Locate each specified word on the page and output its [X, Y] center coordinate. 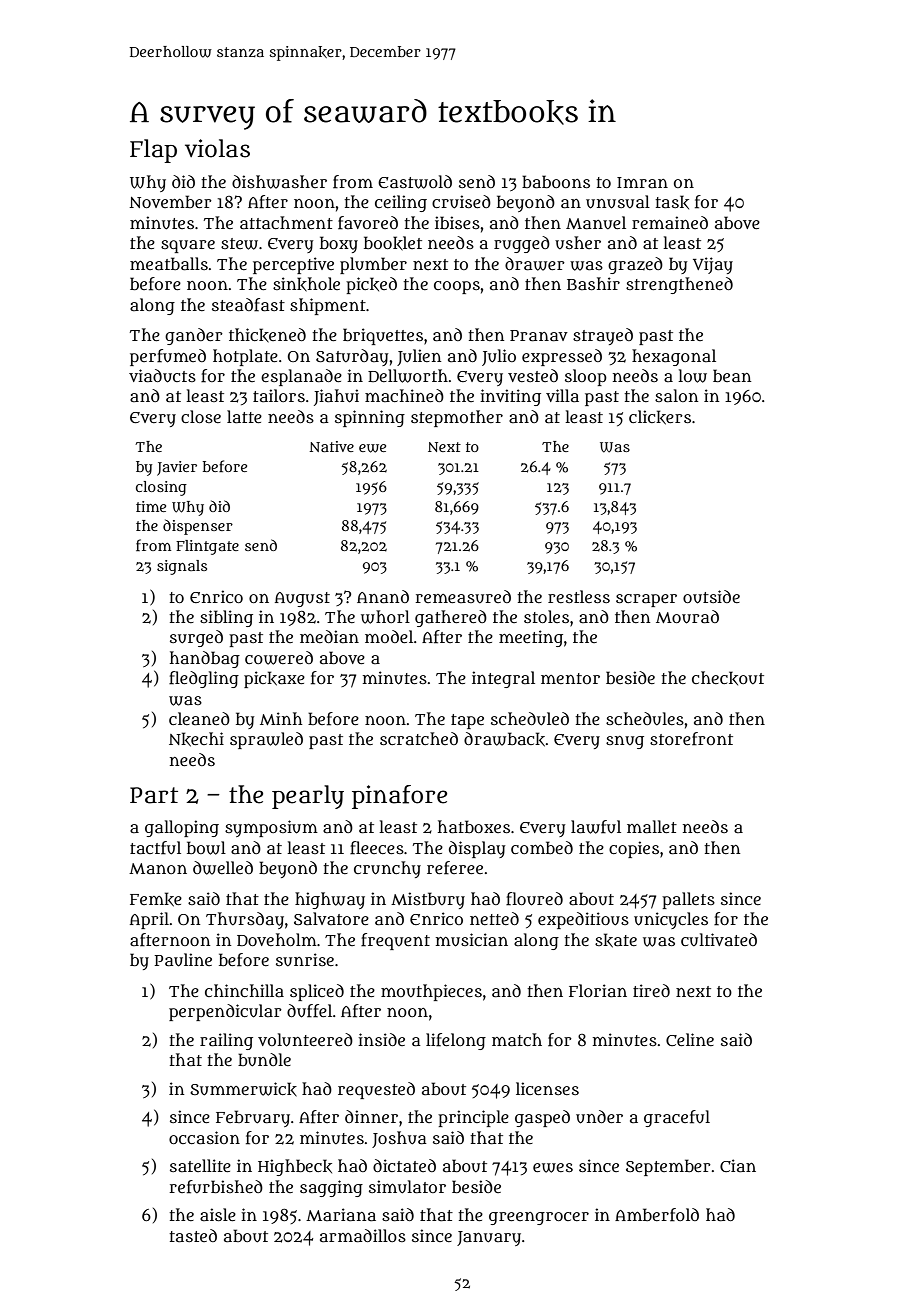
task [672, 202]
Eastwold [415, 182]
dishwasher [279, 182]
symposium [271, 828]
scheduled [530, 719]
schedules [645, 718]
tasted [193, 1235]
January [489, 1238]
